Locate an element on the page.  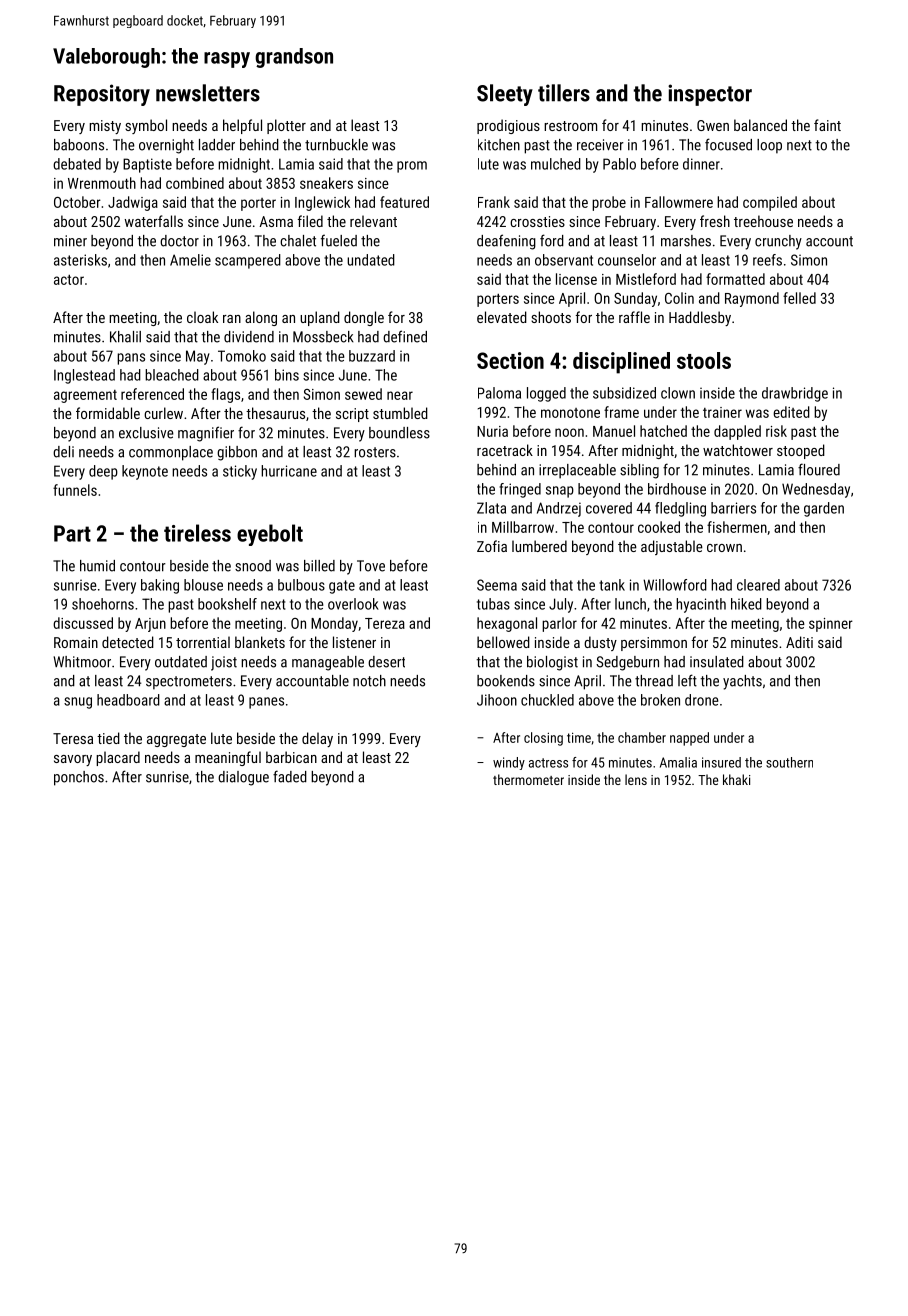
felled is located at coordinates (799, 298).
